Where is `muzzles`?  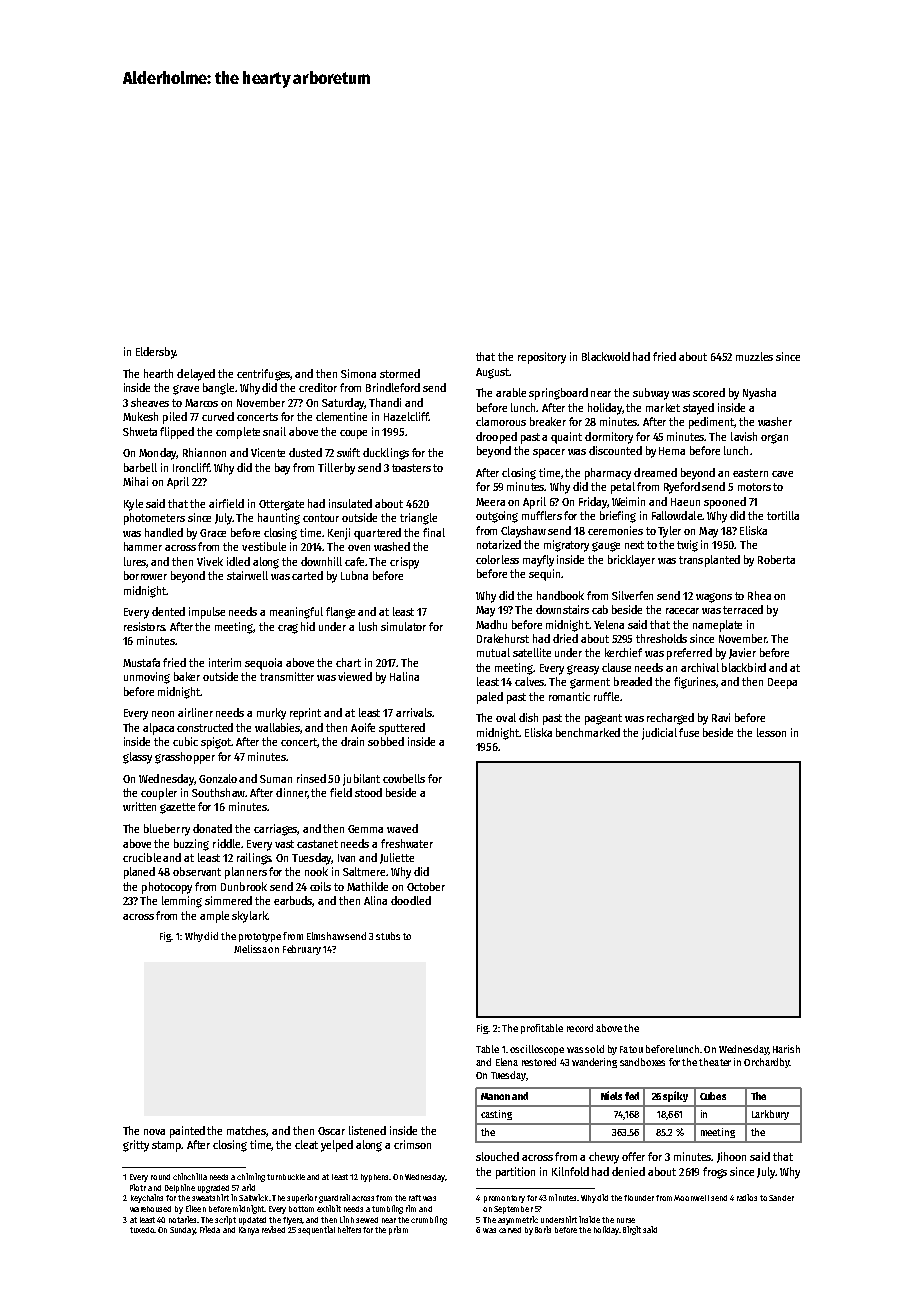 muzzles is located at coordinates (754, 356).
